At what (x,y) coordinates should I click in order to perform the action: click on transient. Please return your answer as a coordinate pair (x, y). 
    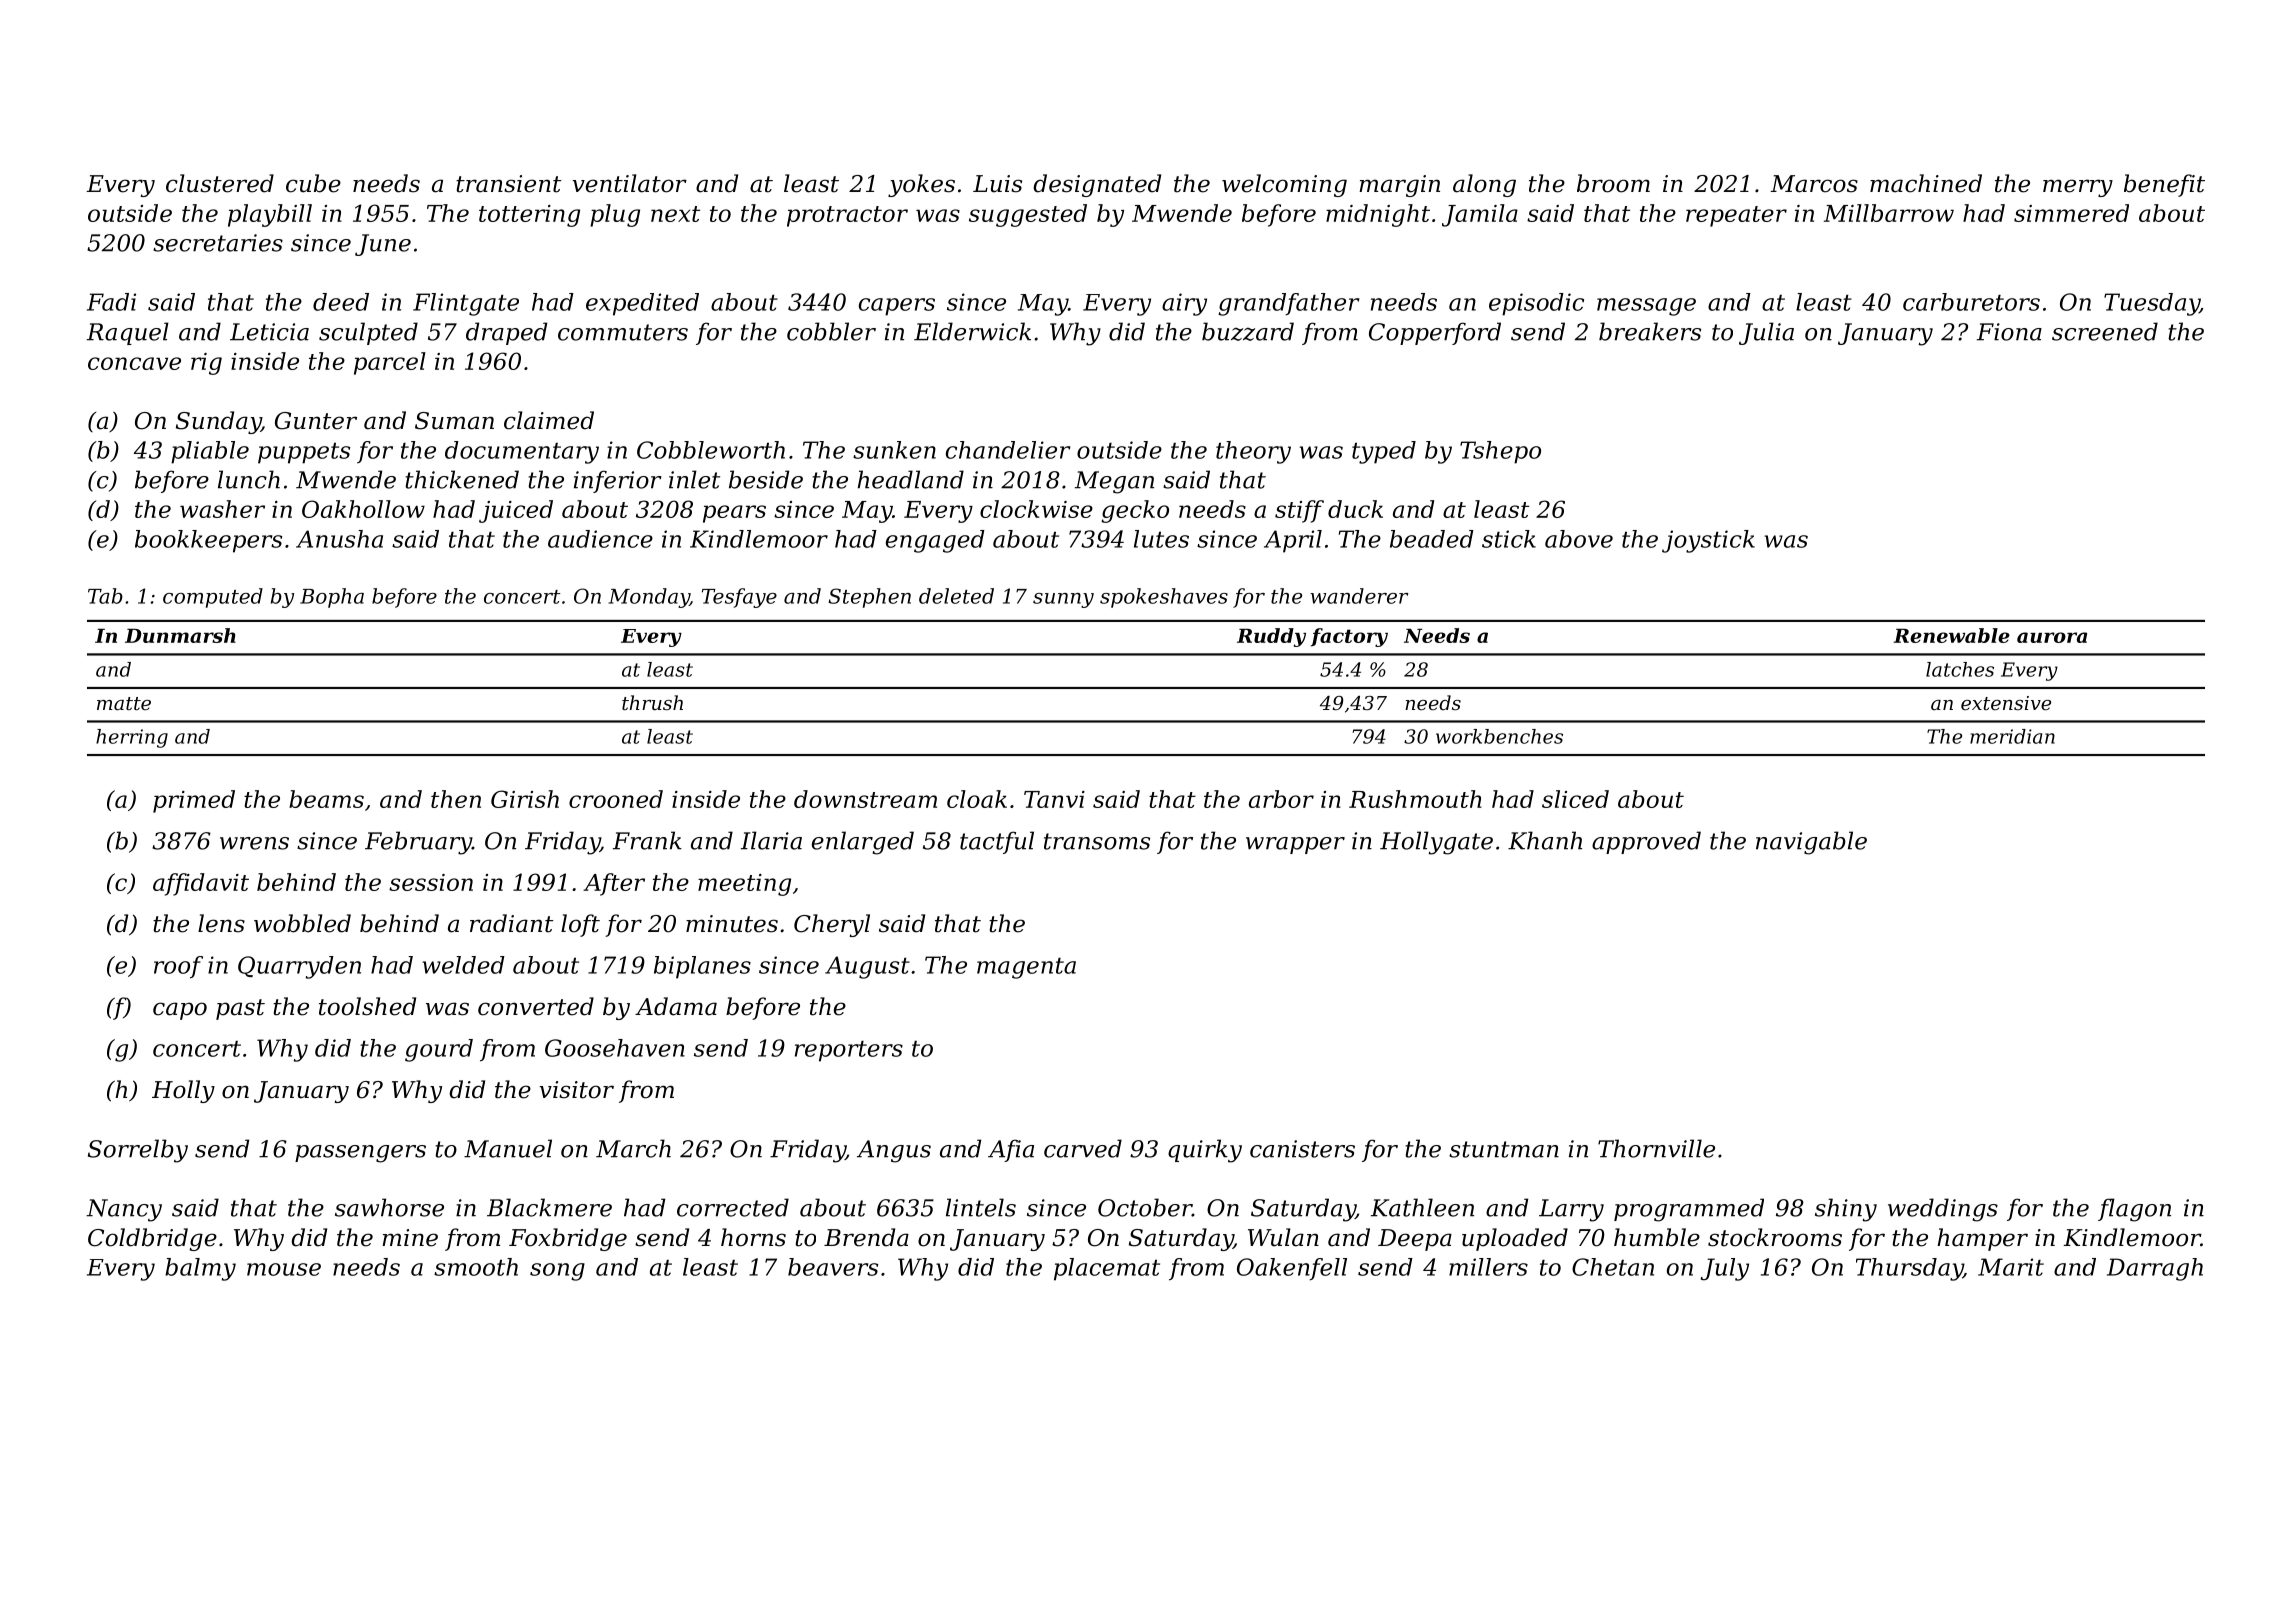
    Looking at the image, I should click on (508, 184).
